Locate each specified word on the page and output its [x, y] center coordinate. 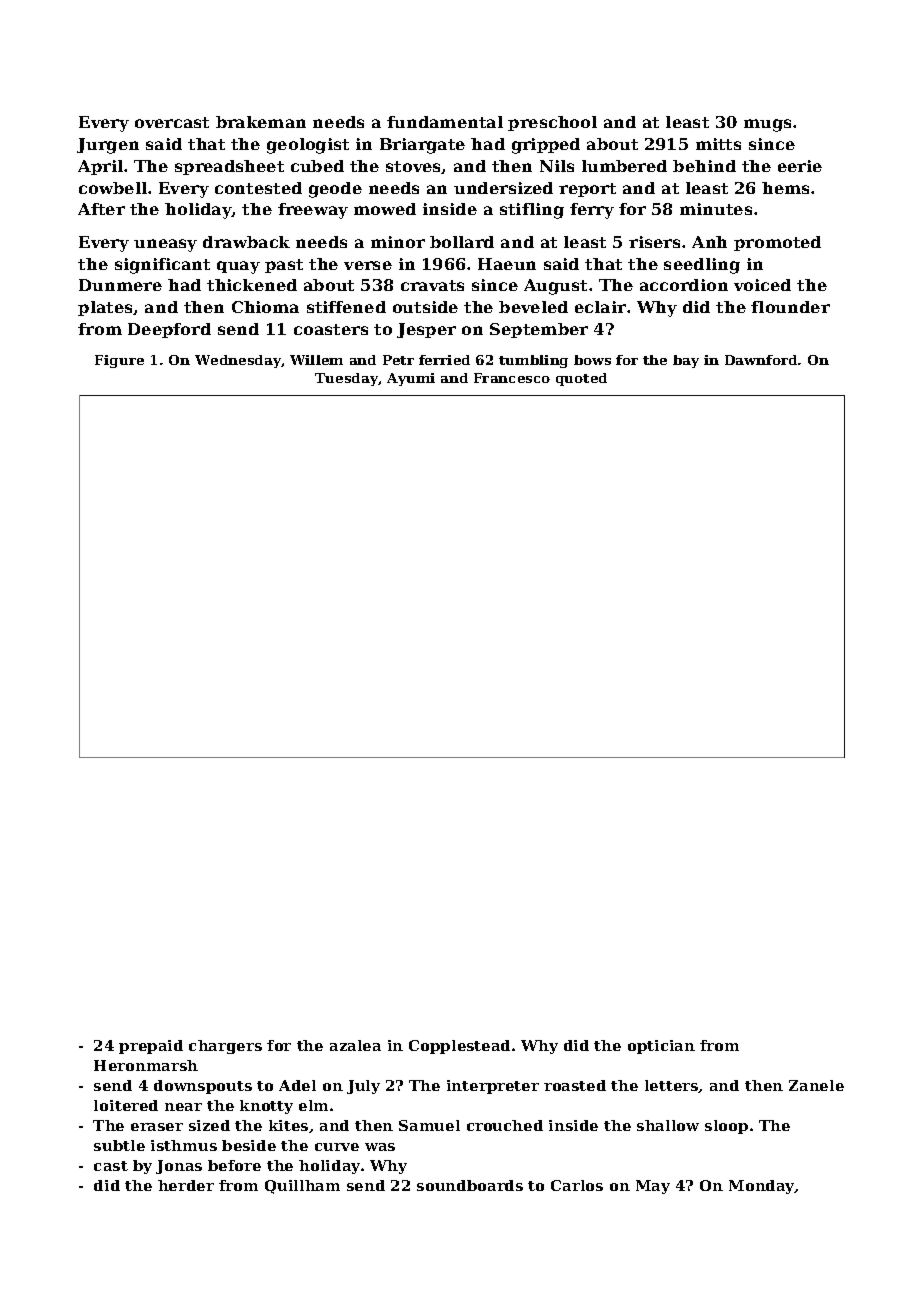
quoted [581, 379]
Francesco [512, 378]
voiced [762, 285]
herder [186, 1185]
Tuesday [346, 379]
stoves [414, 167]
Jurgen [108, 146]
